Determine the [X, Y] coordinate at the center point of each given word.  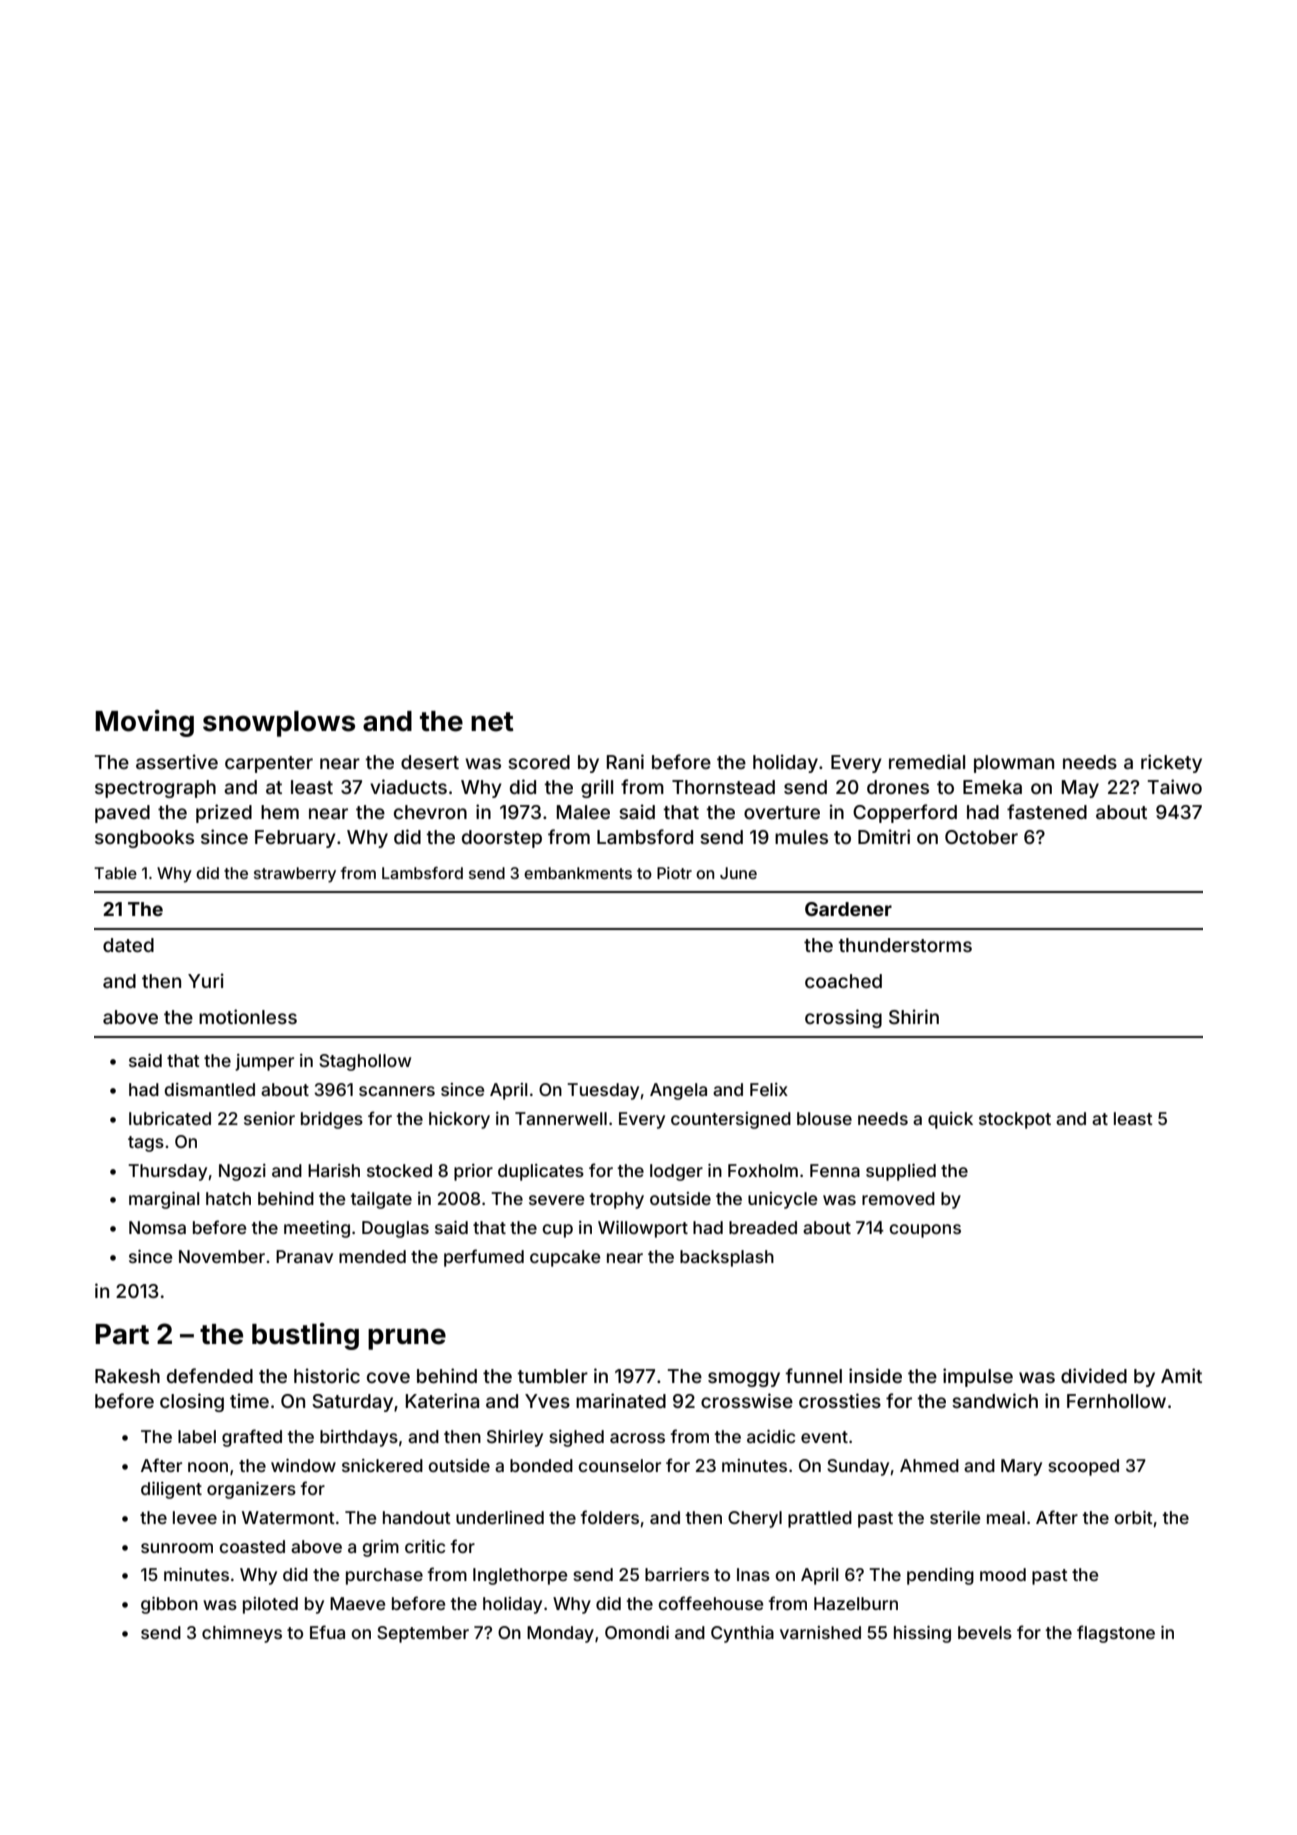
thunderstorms [905, 945]
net [492, 722]
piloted [270, 1605]
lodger [676, 1172]
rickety [1171, 763]
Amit [1181, 1375]
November [222, 1256]
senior [269, 1118]
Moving [144, 723]
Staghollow [365, 1062]
